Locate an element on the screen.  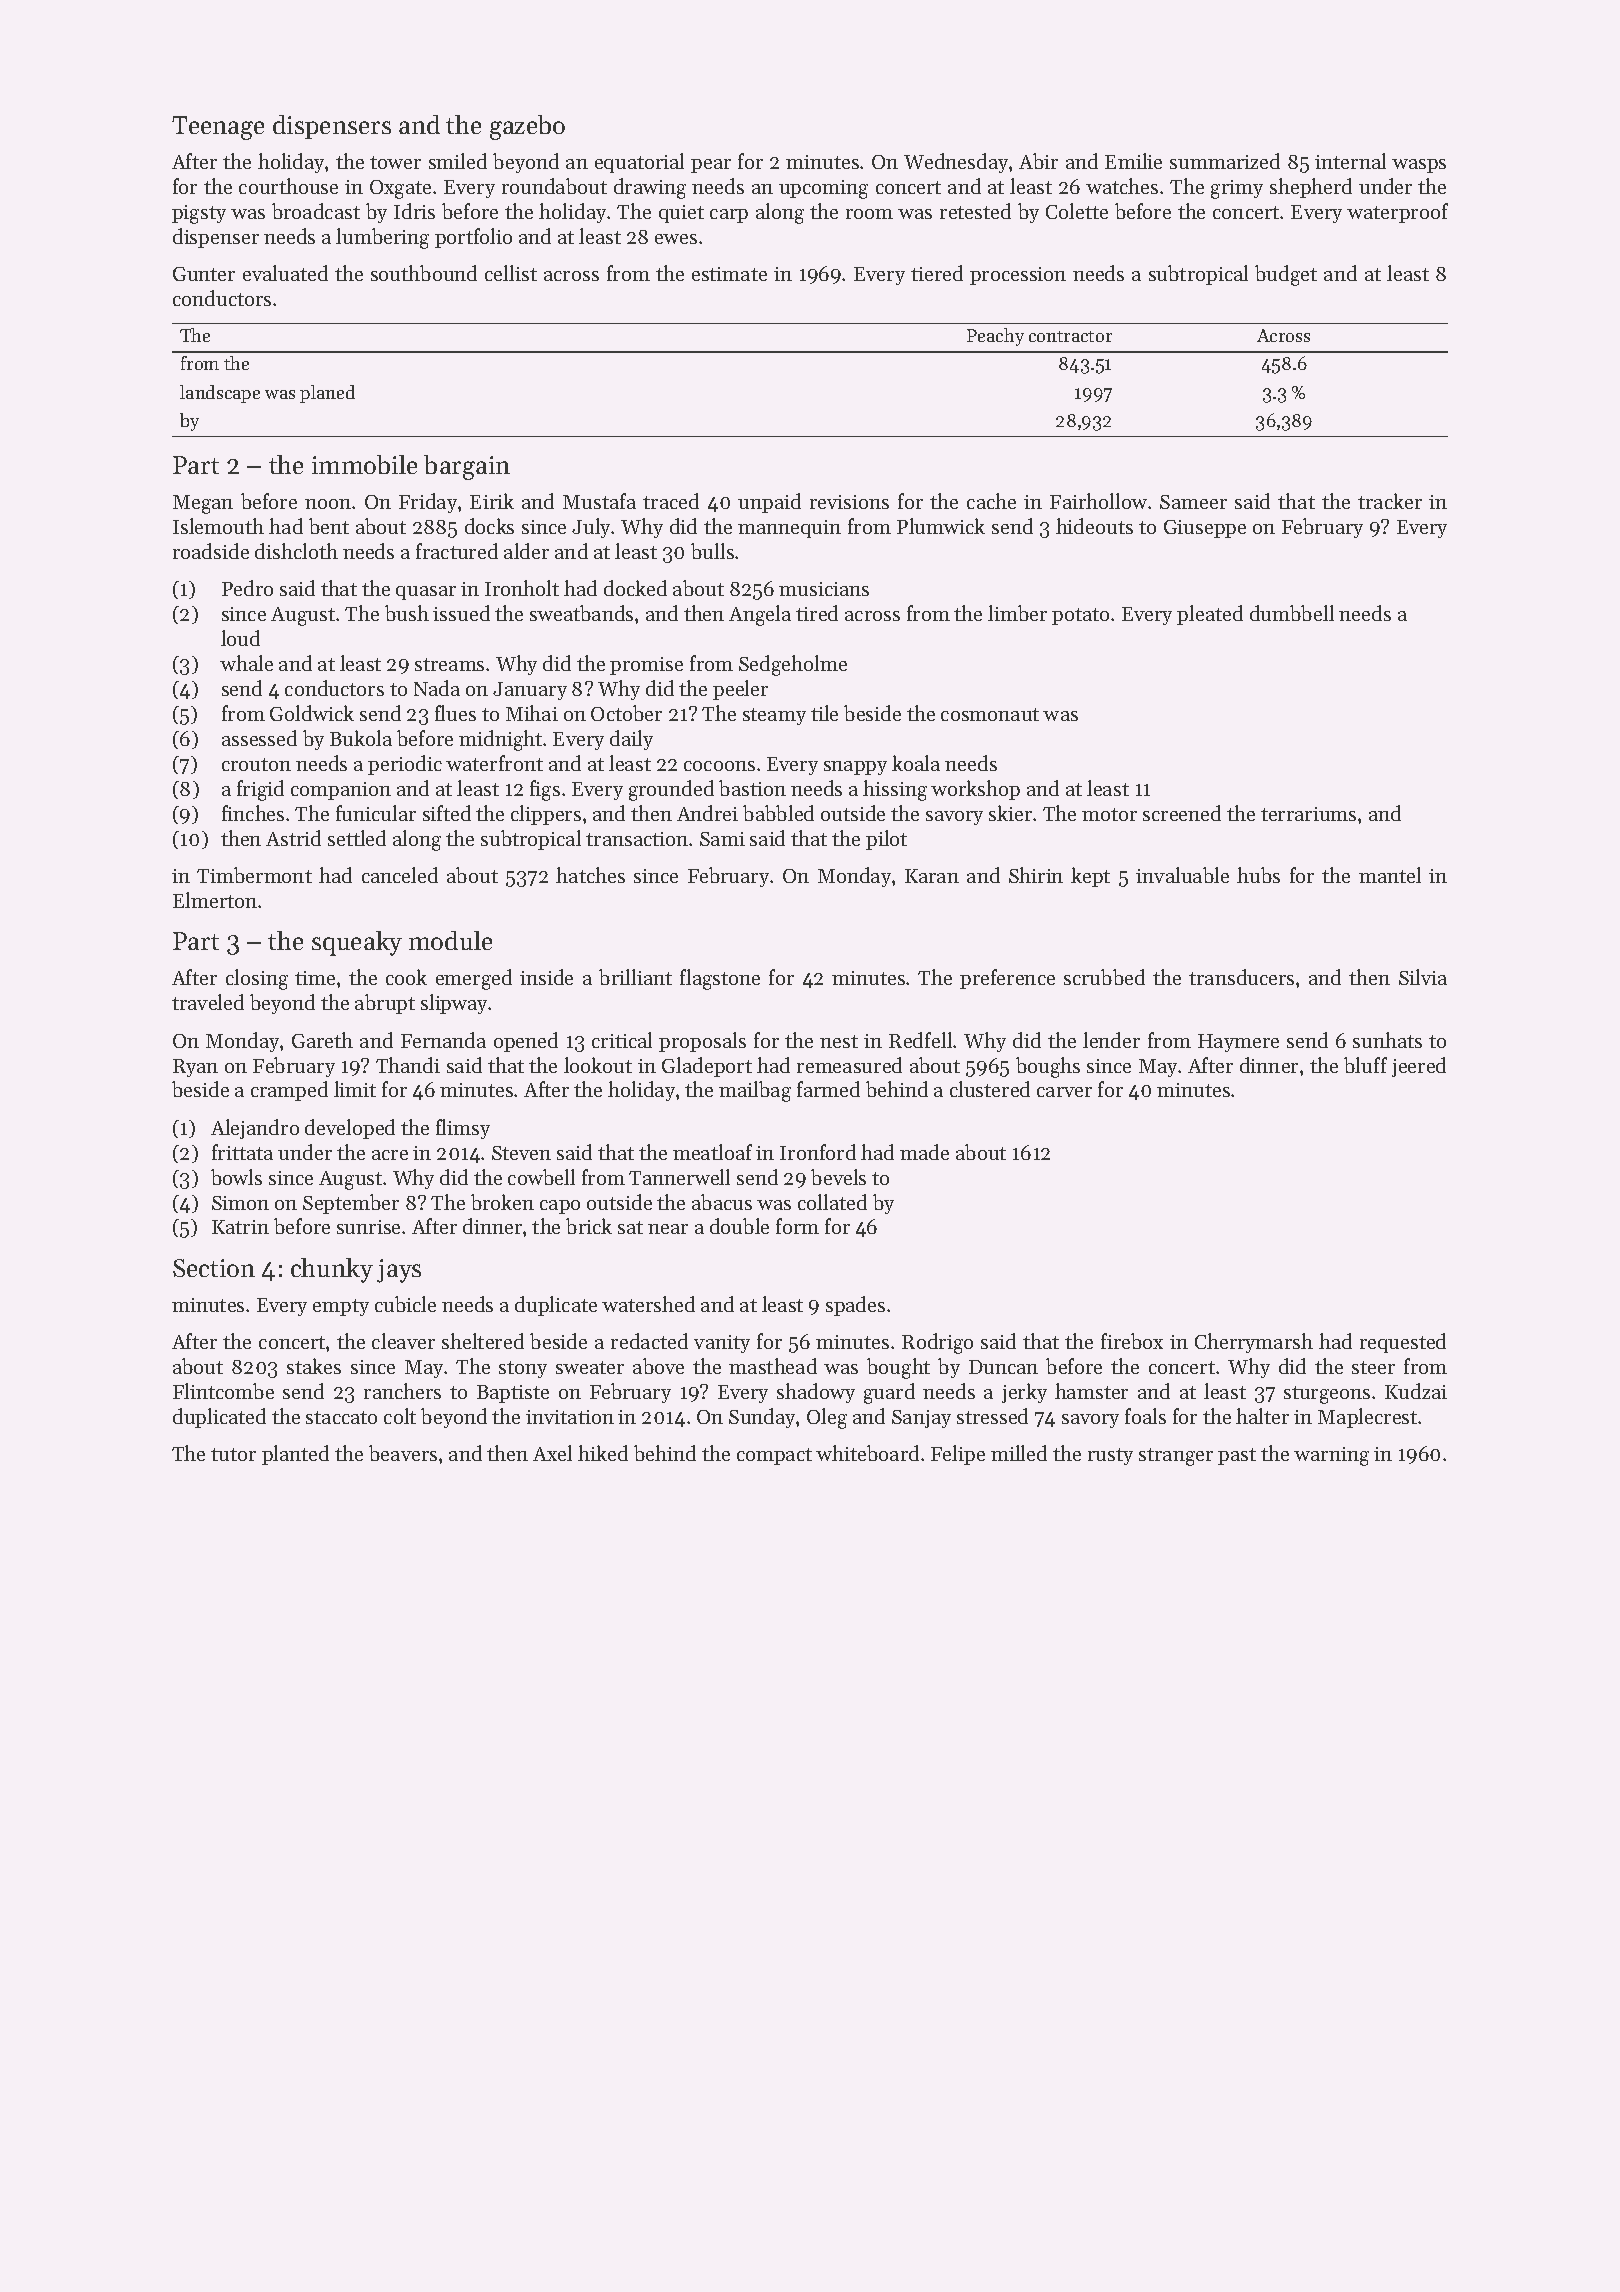
Steven is located at coordinates (521, 1153).
